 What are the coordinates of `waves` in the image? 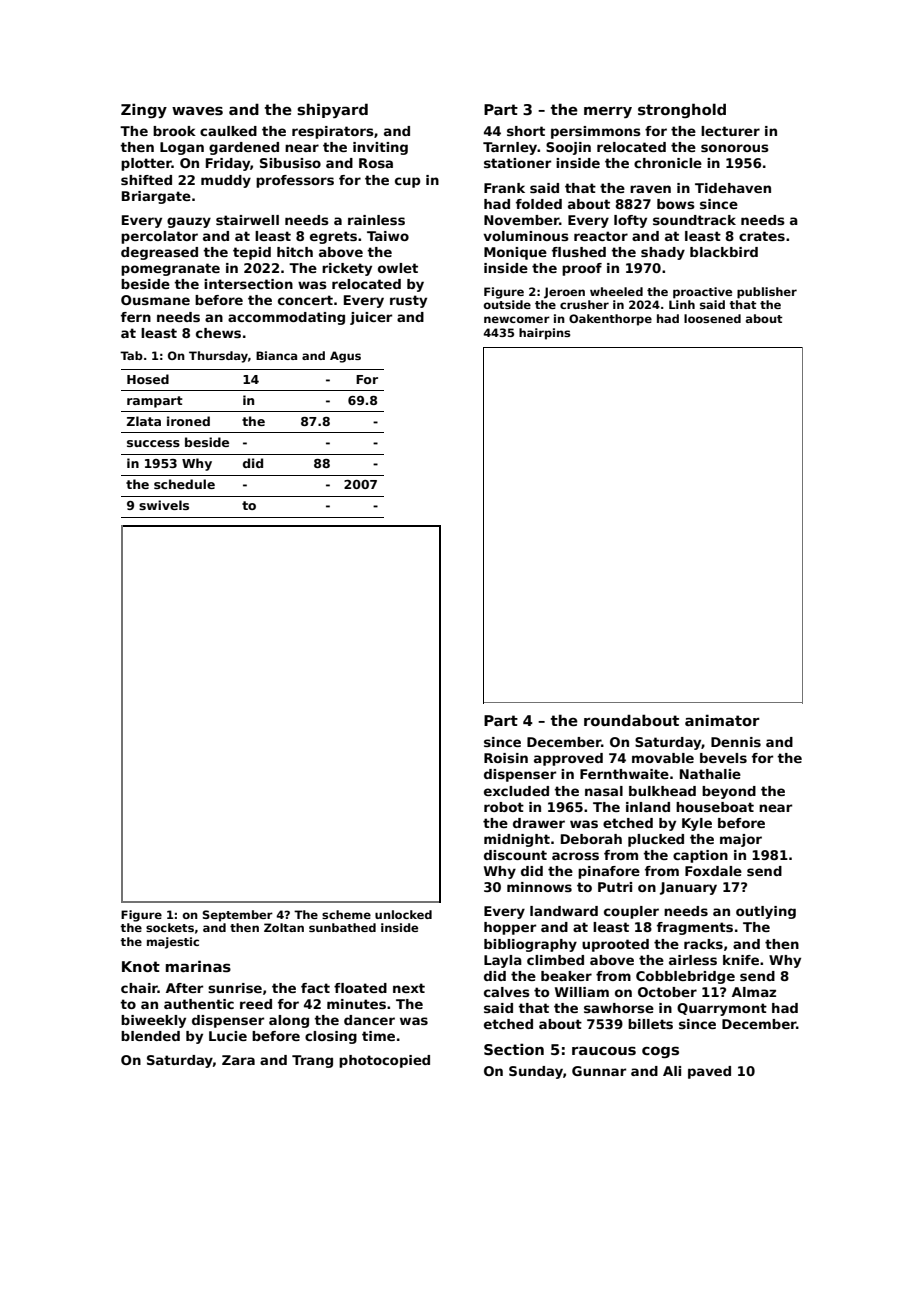 It's located at (197, 110).
